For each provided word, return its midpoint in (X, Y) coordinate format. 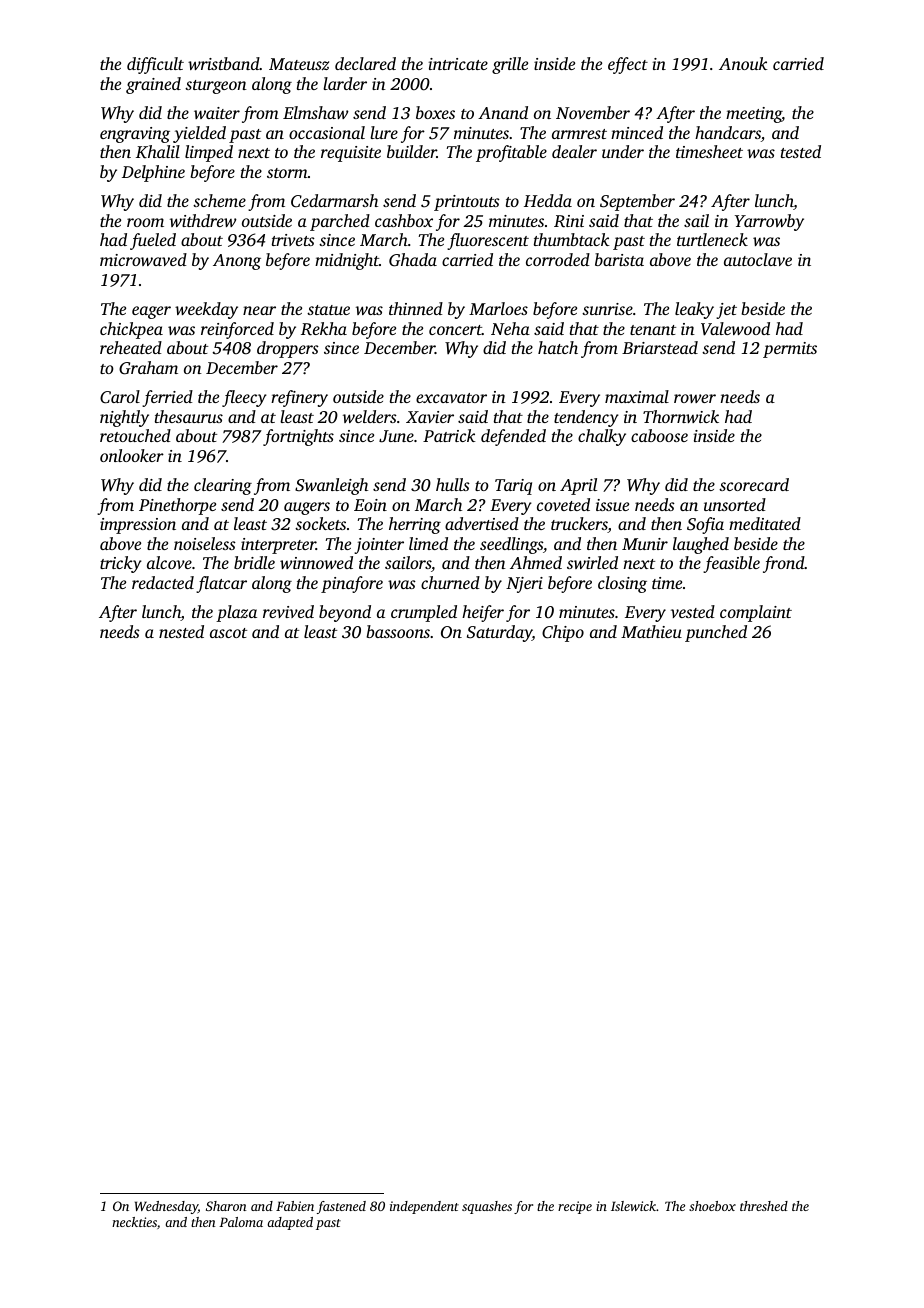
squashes (487, 1207)
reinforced (237, 330)
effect (628, 65)
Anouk (743, 63)
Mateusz (299, 64)
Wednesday (166, 1207)
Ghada (413, 260)
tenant (653, 330)
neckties (134, 1222)
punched (716, 633)
